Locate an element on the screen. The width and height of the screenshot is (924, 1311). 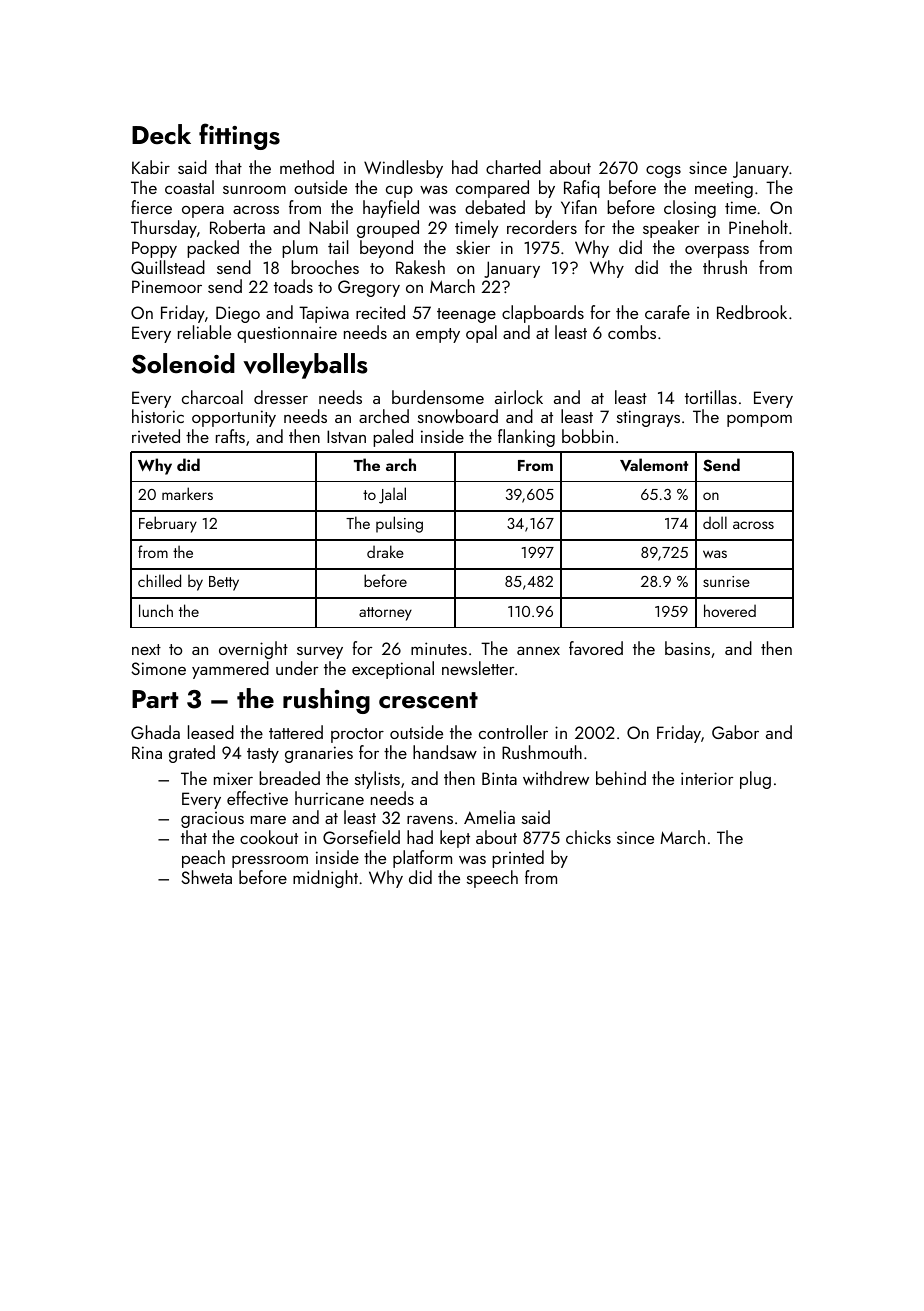
Deck is located at coordinates (161, 134).
